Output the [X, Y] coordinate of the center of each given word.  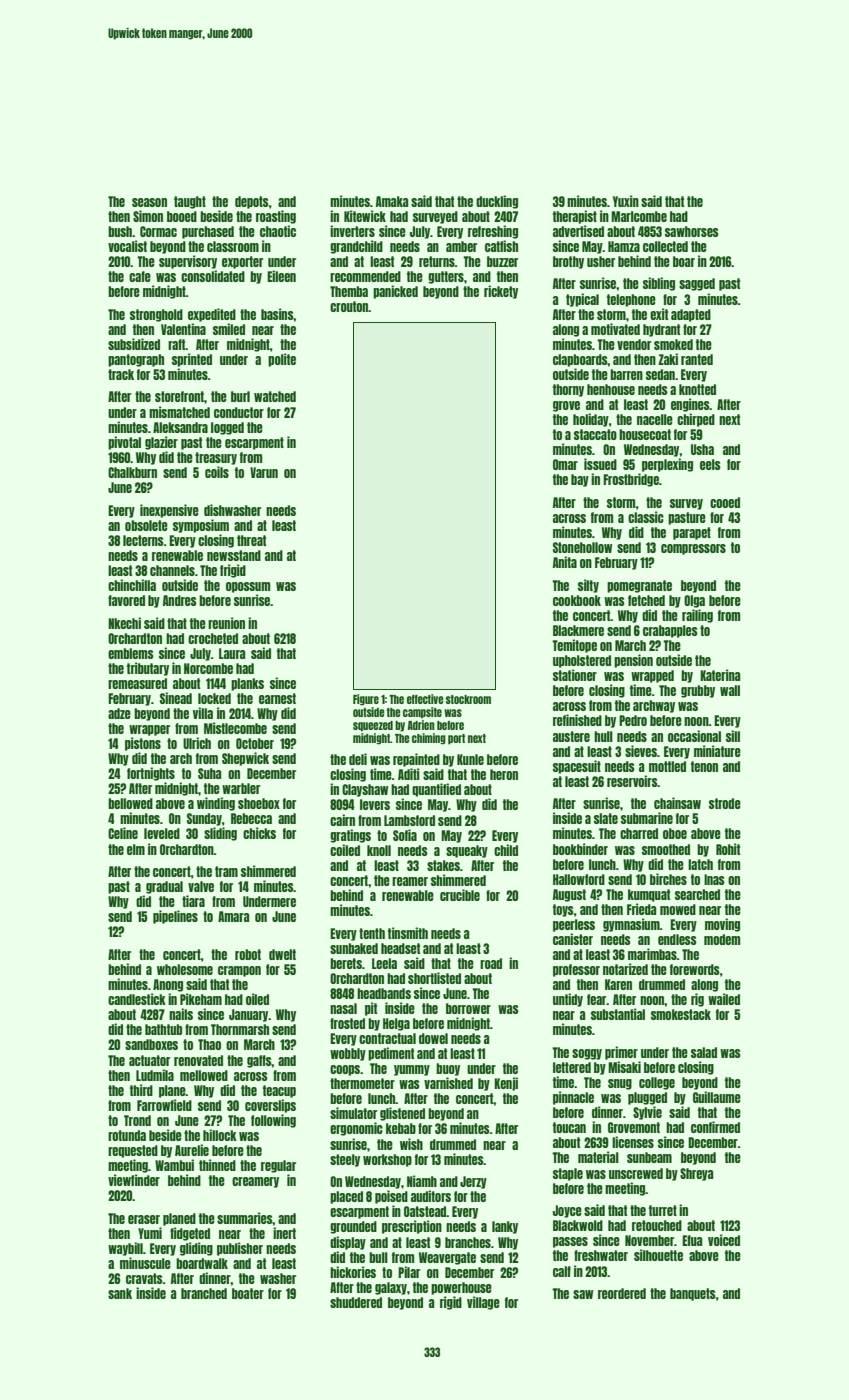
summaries [245, 1218]
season [149, 202]
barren [626, 374]
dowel [433, 1038]
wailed [724, 999]
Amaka [392, 201]
